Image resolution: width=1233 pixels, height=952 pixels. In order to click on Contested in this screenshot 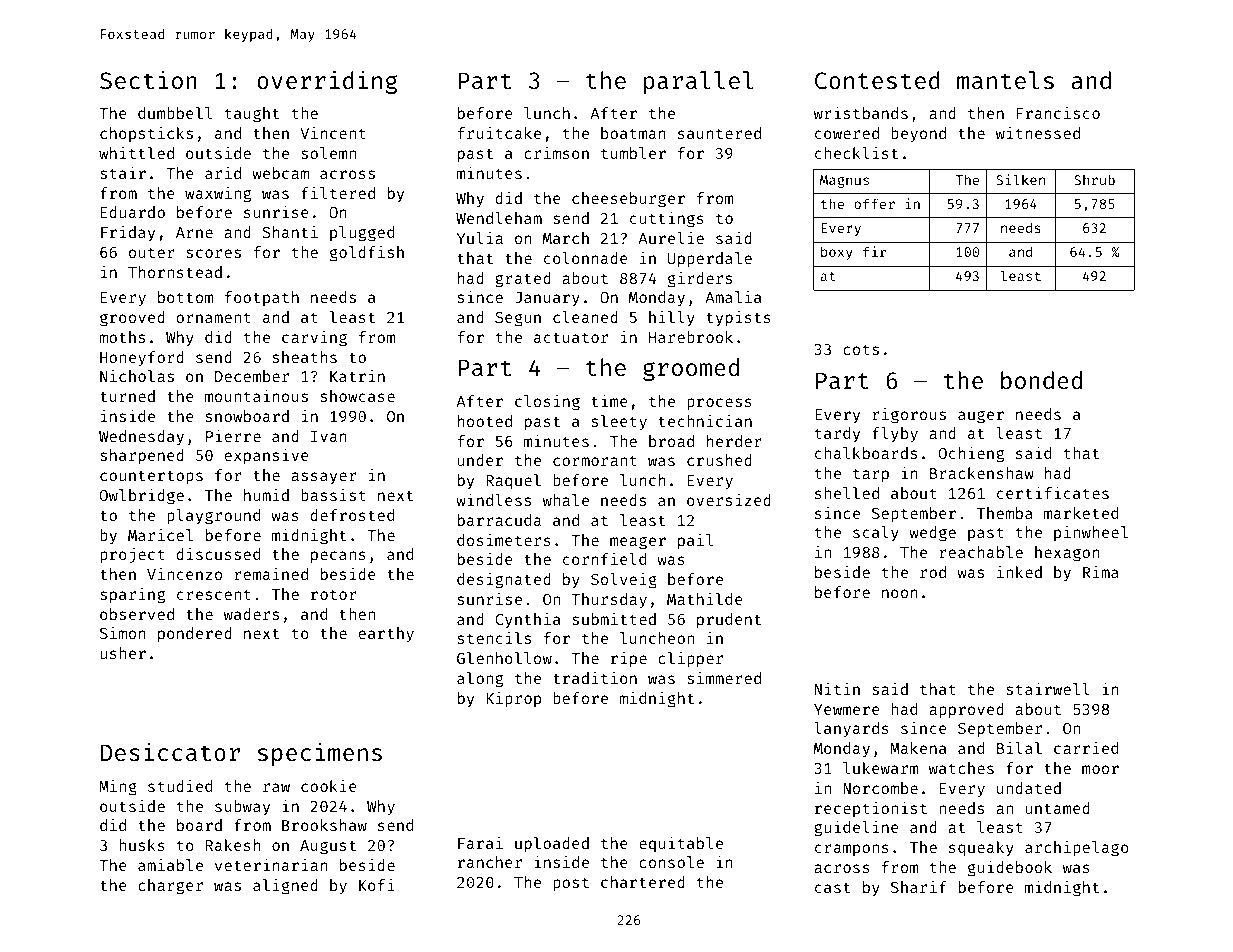, I will do `click(877, 80)`.
